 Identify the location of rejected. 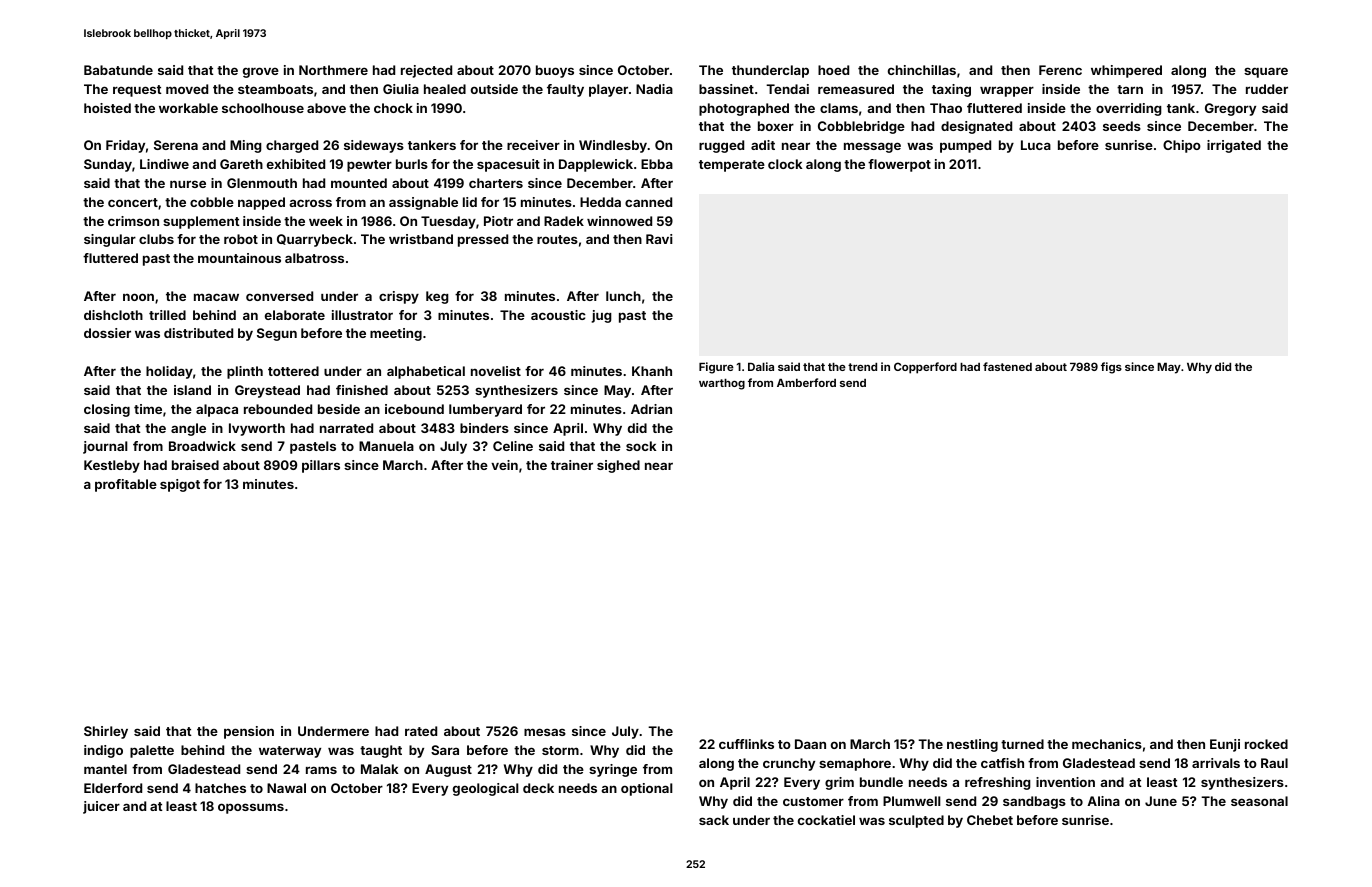
(426, 71).
